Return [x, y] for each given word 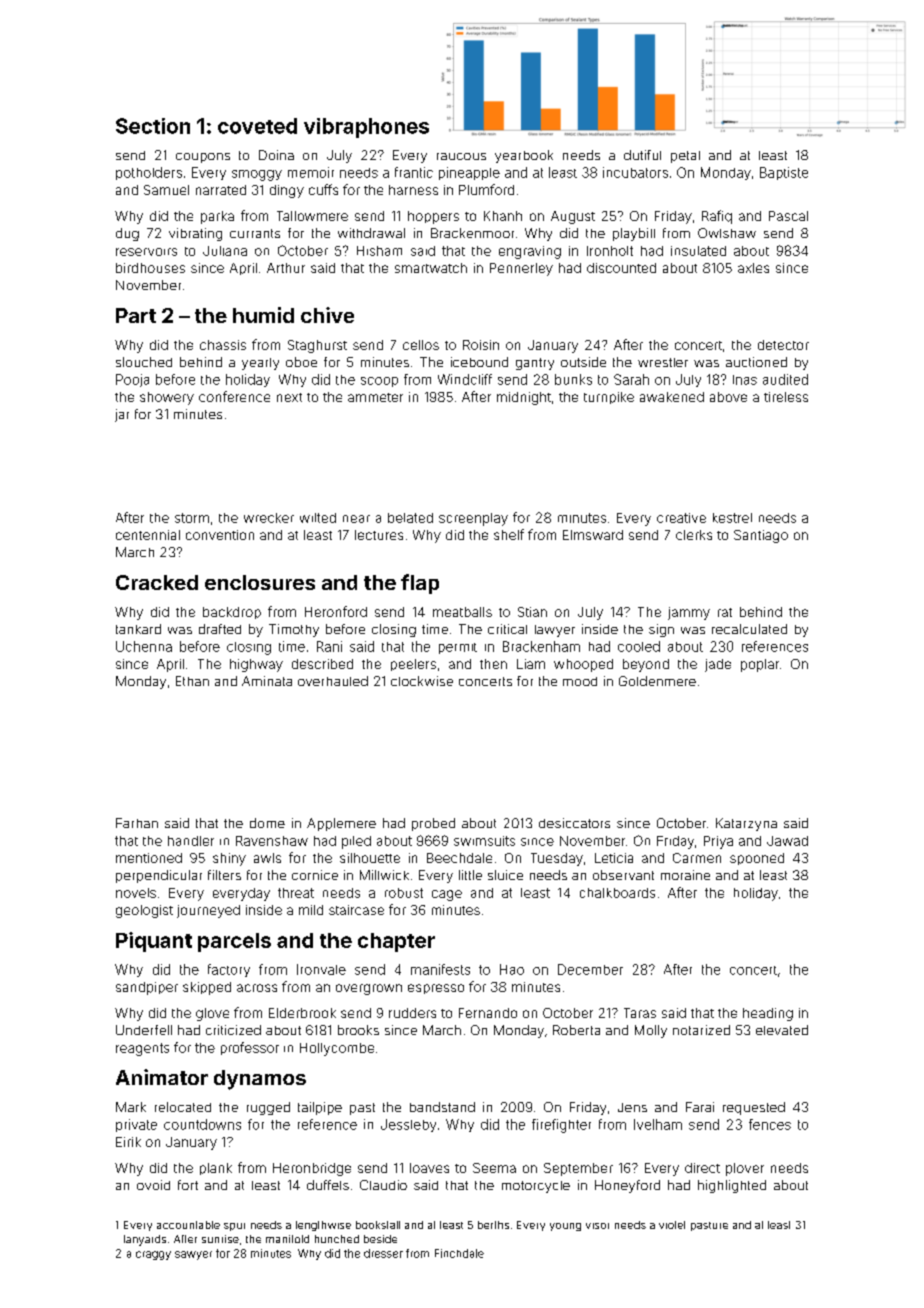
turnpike [609, 398]
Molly [651, 1031]
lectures [379, 535]
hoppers [433, 217]
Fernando [488, 1013]
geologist [144, 911]
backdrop [232, 613]
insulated [698, 251]
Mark [131, 1107]
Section [153, 126]
